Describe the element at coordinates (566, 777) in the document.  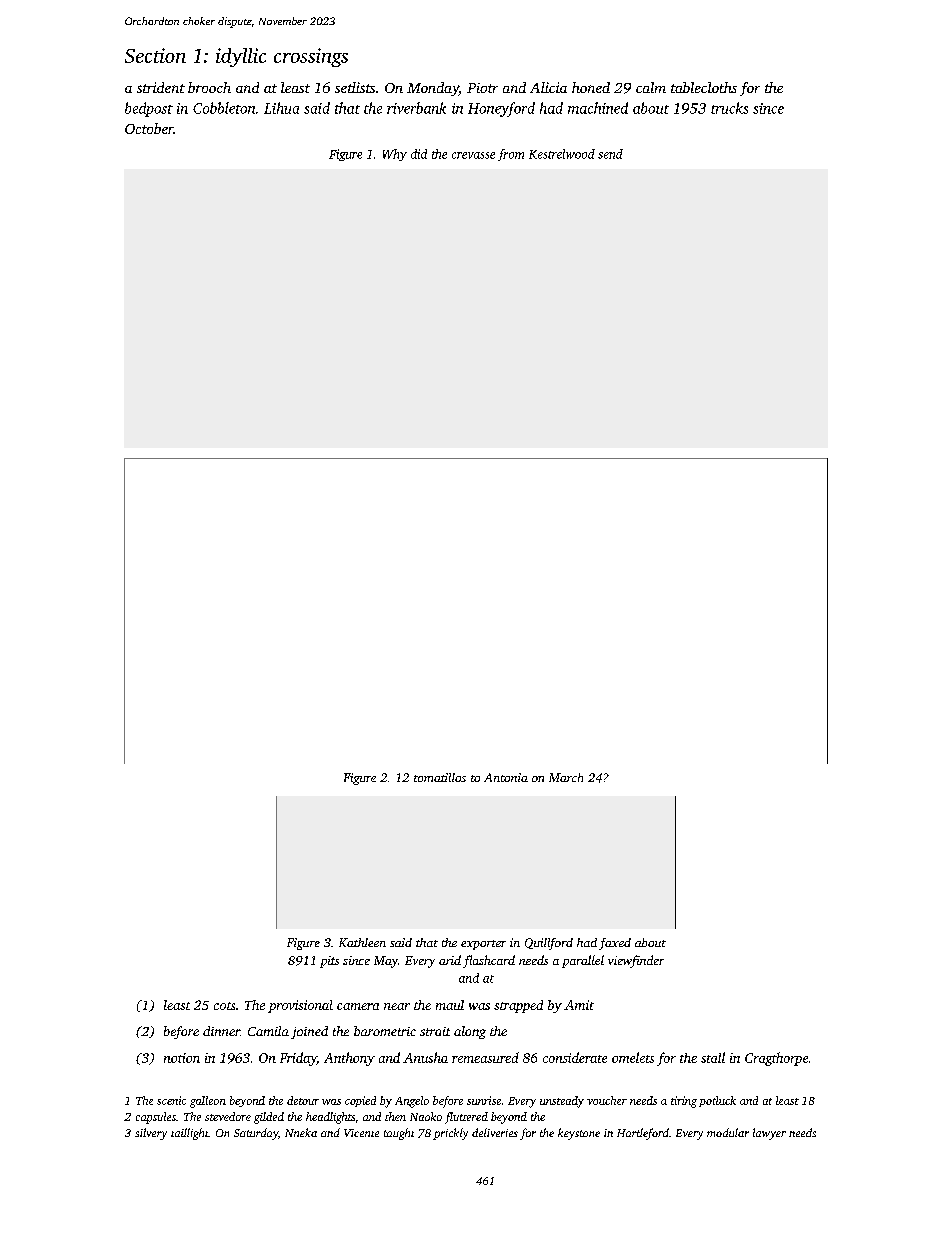
I see `March` at that location.
